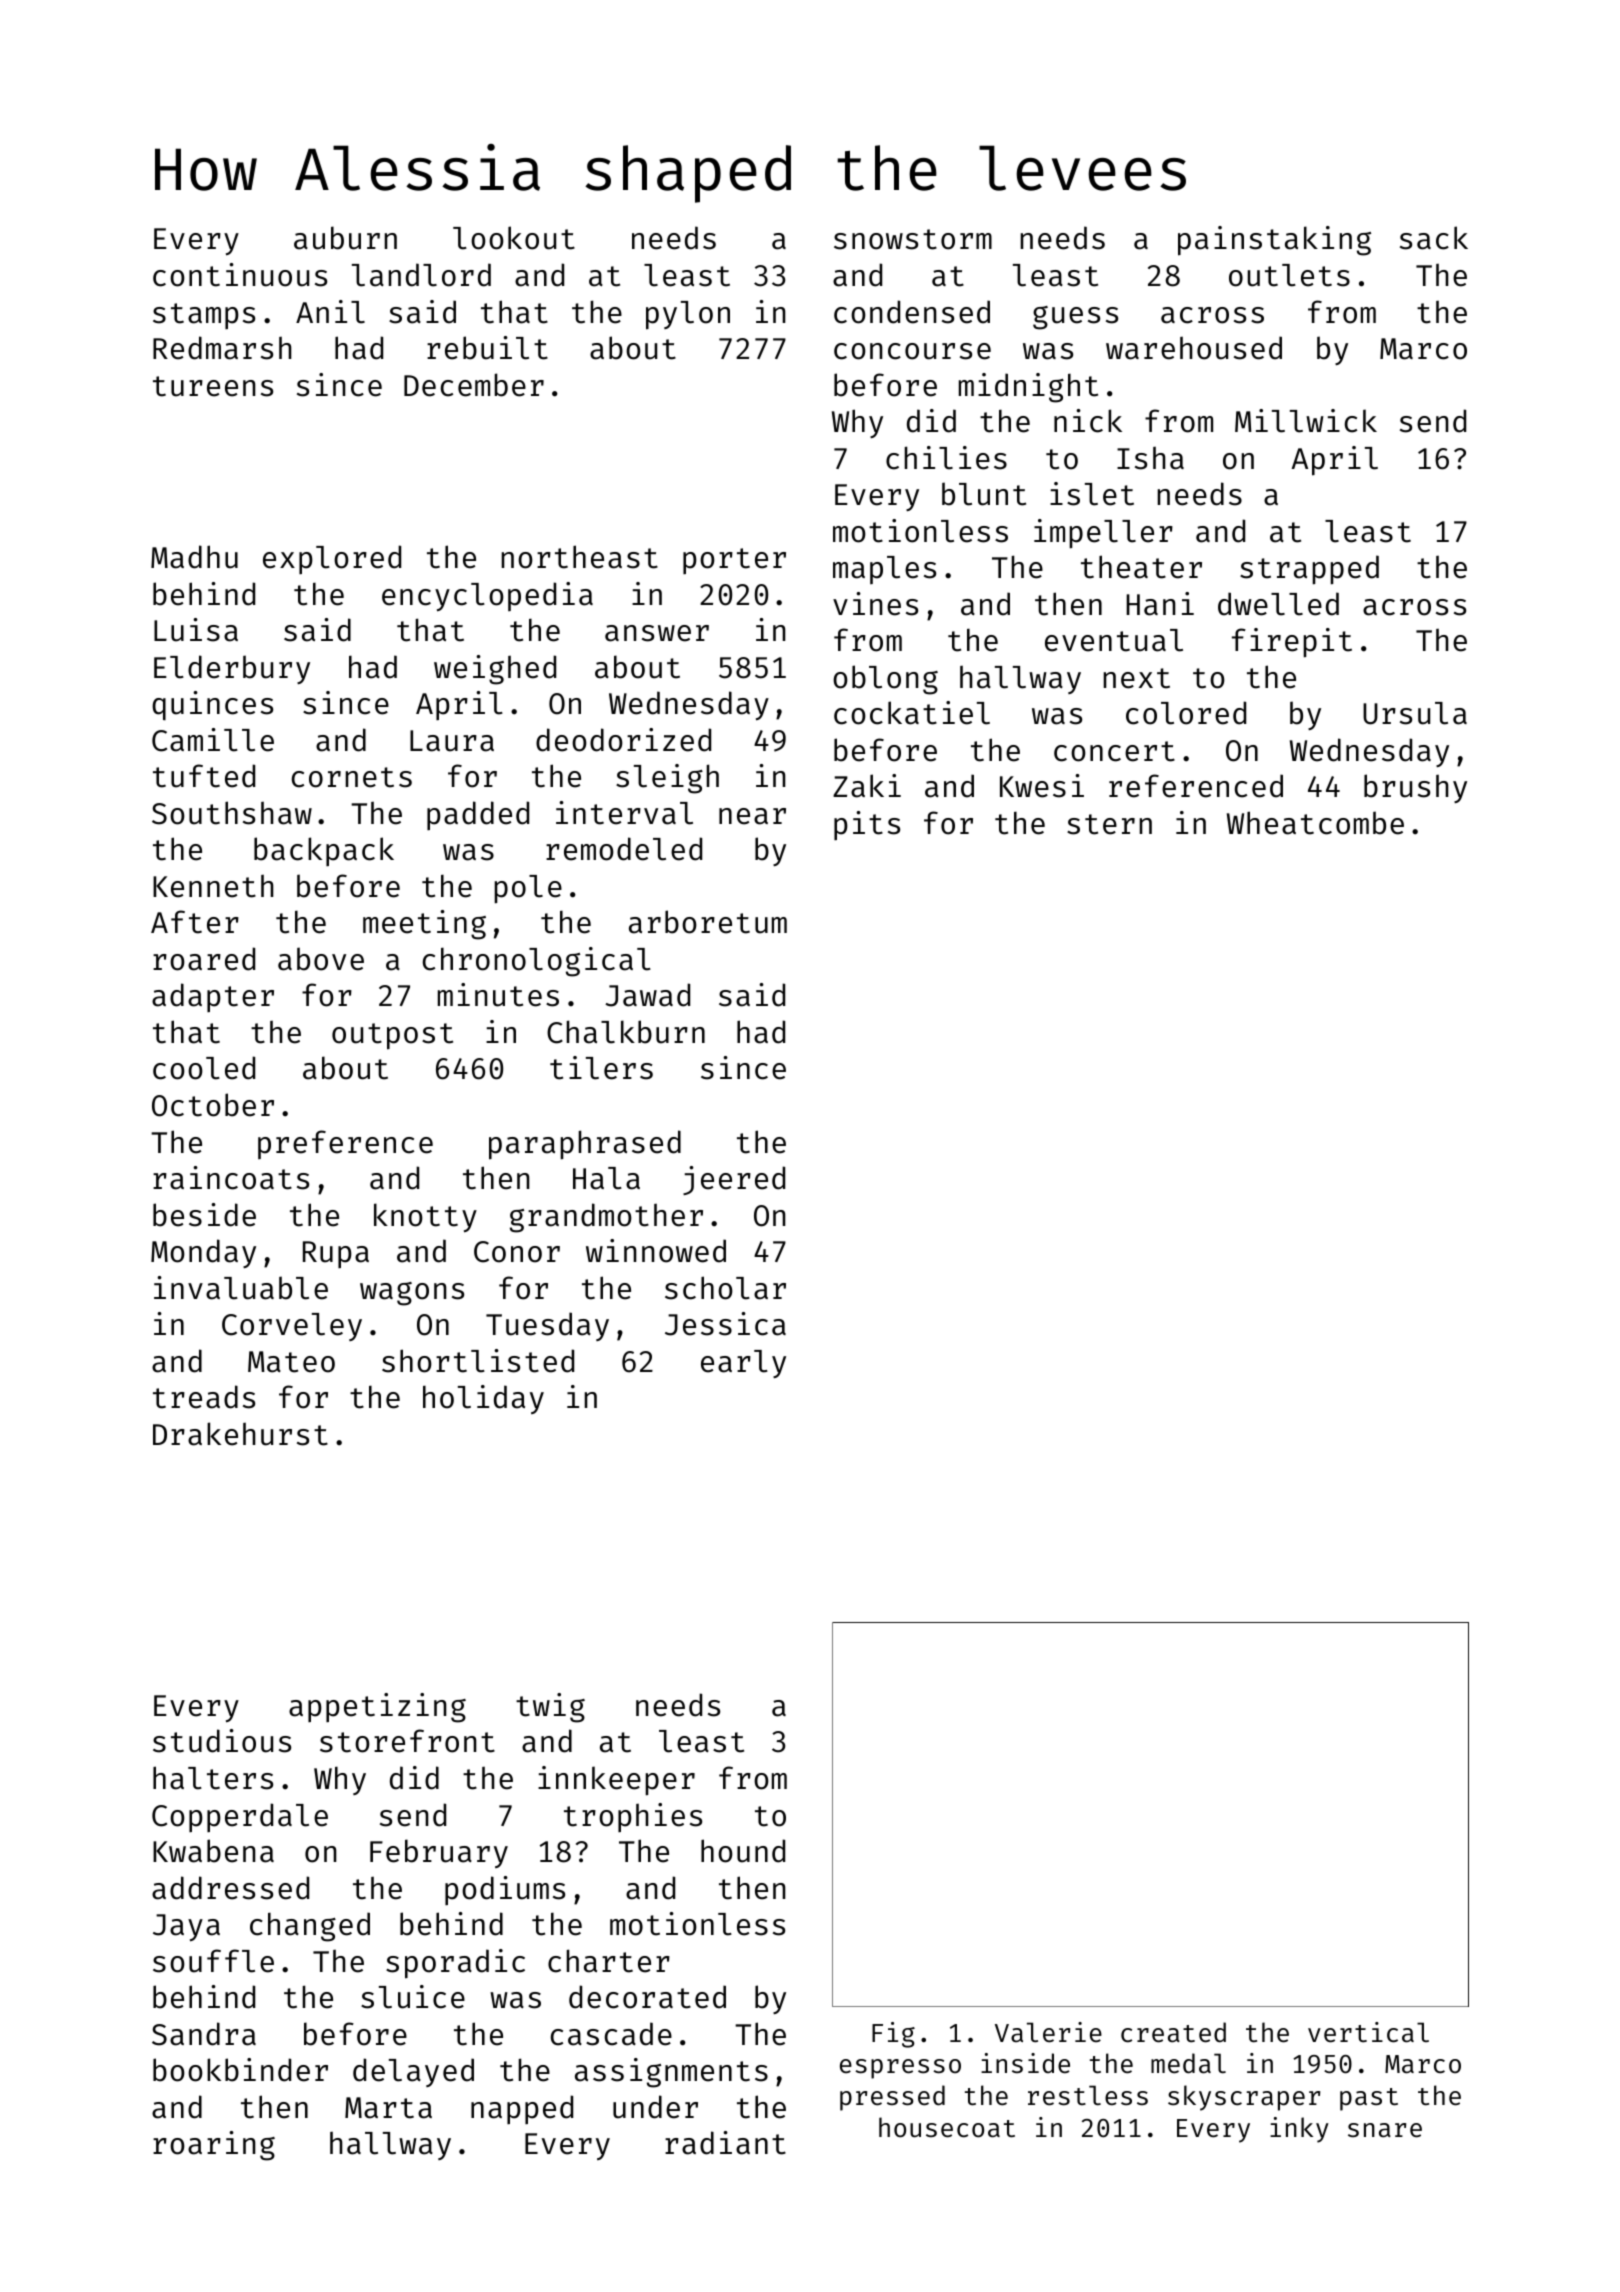  I want to click on radiant, so click(725, 2143).
